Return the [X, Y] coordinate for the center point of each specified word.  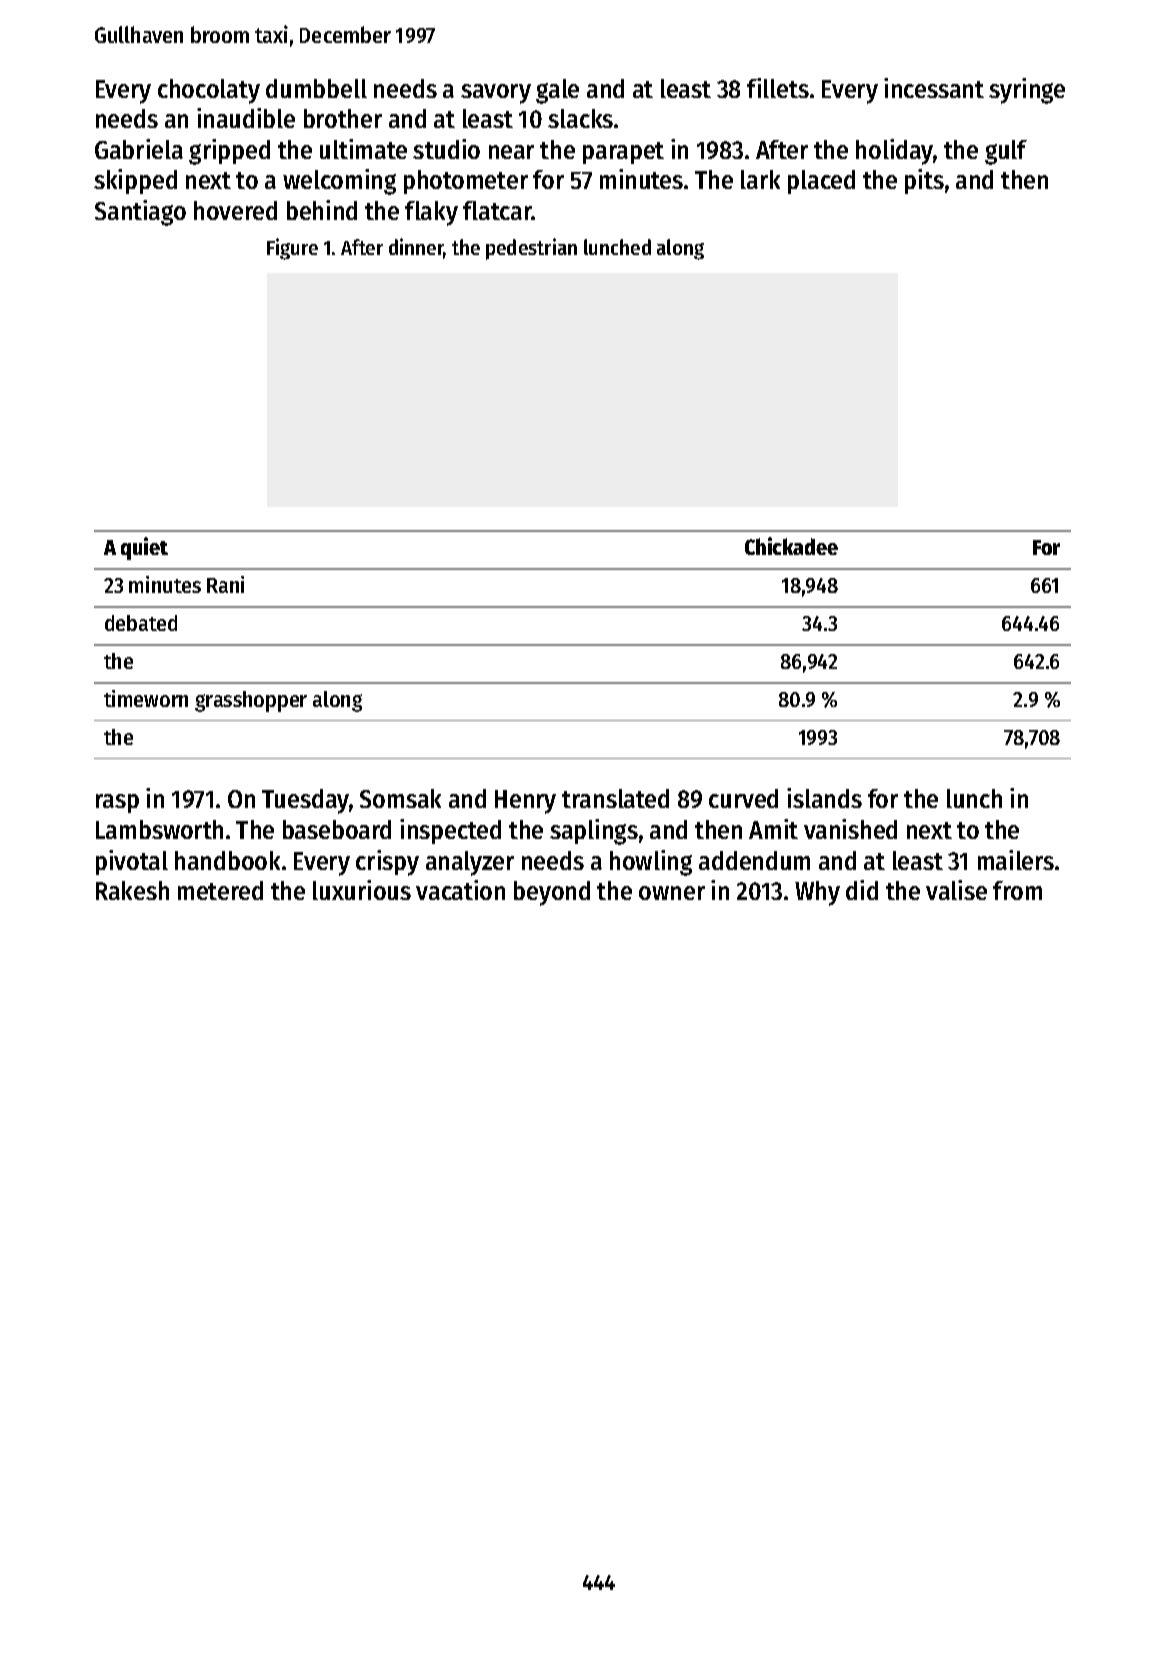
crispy [387, 863]
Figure [292, 249]
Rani [225, 584]
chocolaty [209, 91]
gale [557, 91]
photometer [466, 182]
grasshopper [251, 701]
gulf [1006, 152]
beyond [552, 893]
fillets [778, 88]
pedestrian [531, 249]
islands [824, 798]
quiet [144, 548]
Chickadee [791, 546]
